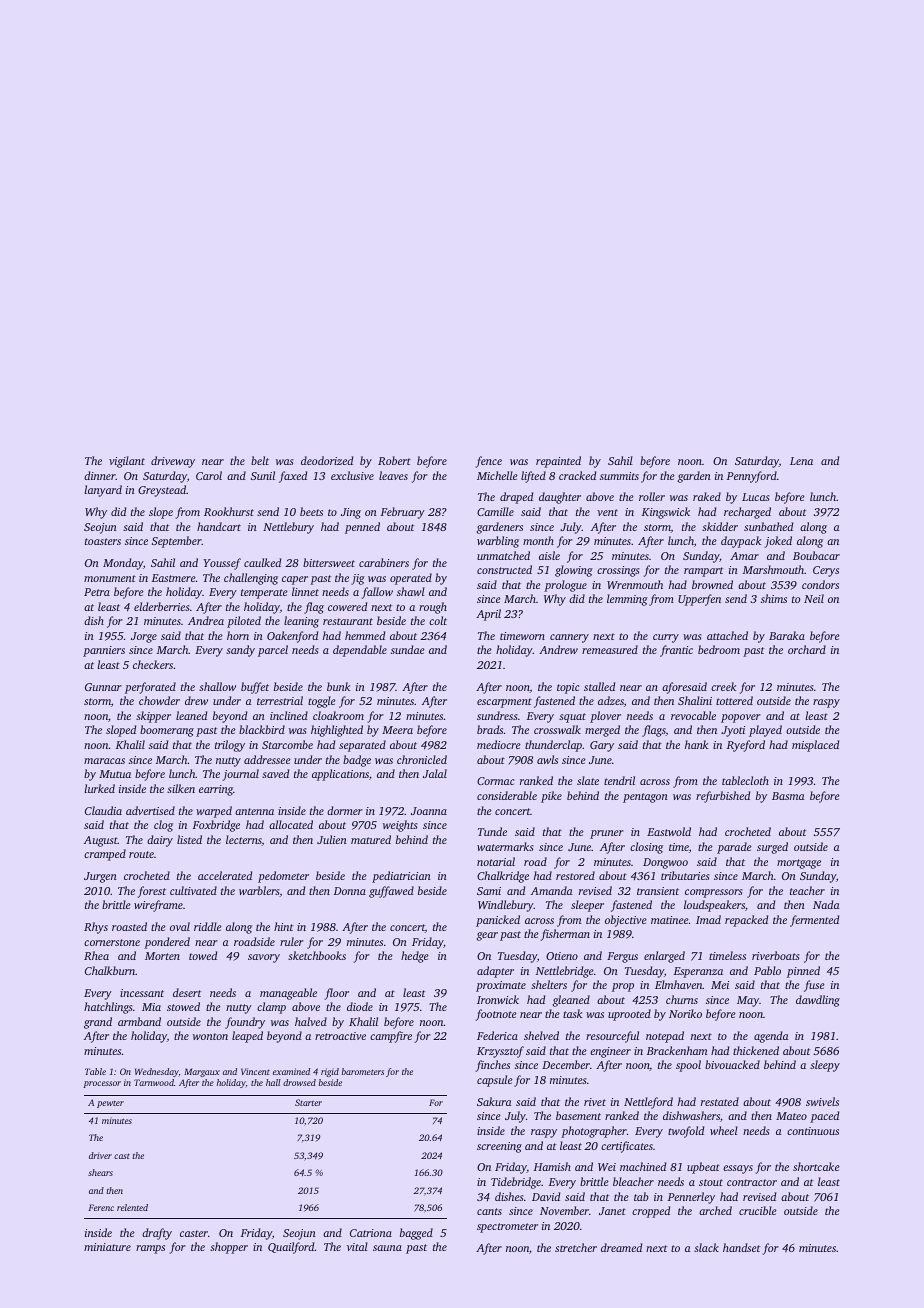 The height and width of the page is (1308, 924). I want to click on sundae, so click(408, 649).
